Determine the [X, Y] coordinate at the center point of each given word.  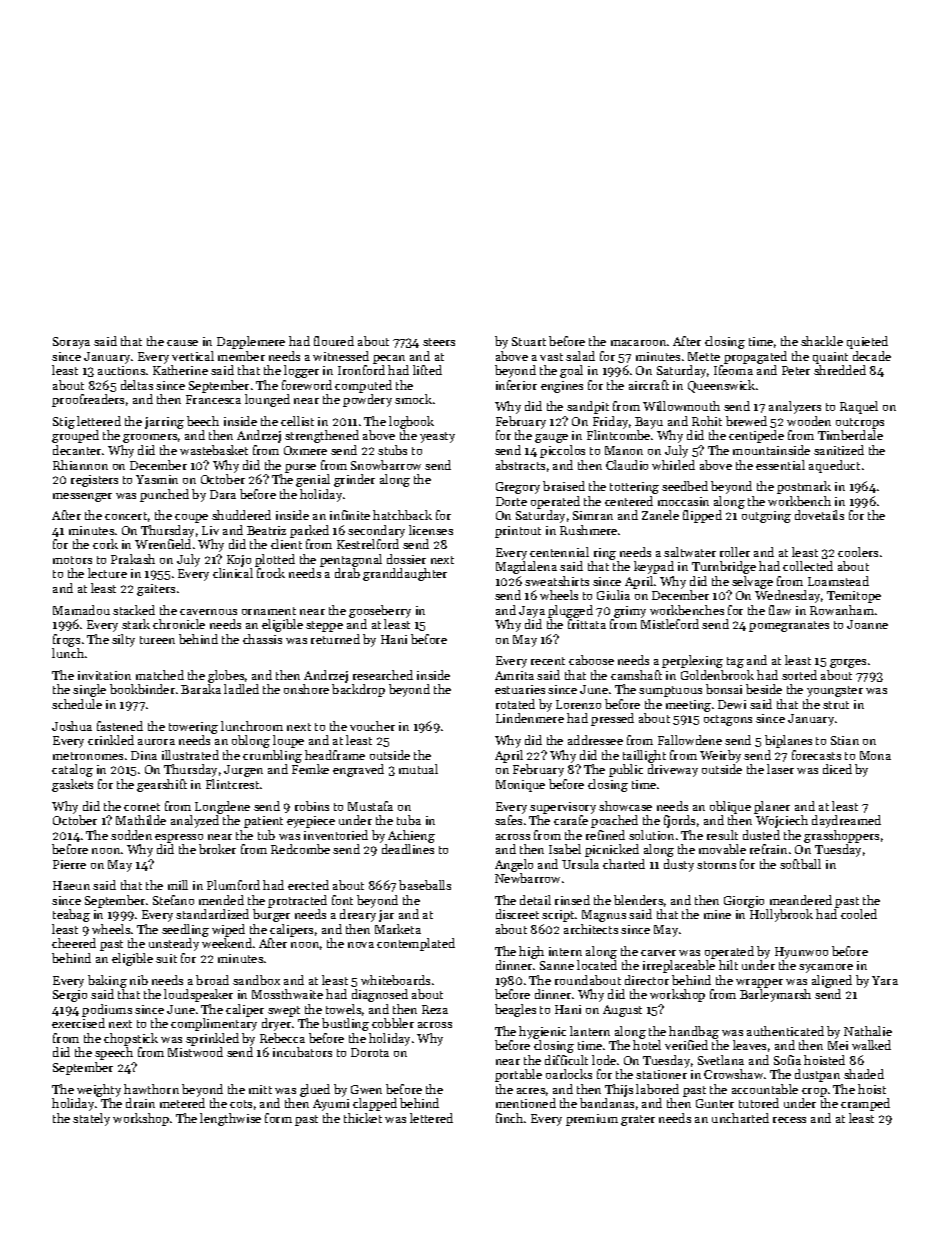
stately [91, 1119]
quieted [867, 342]
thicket [363, 1118]
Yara [885, 980]
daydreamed [846, 821]
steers [439, 342]
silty [123, 640]
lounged [267, 400]
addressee [595, 740]
